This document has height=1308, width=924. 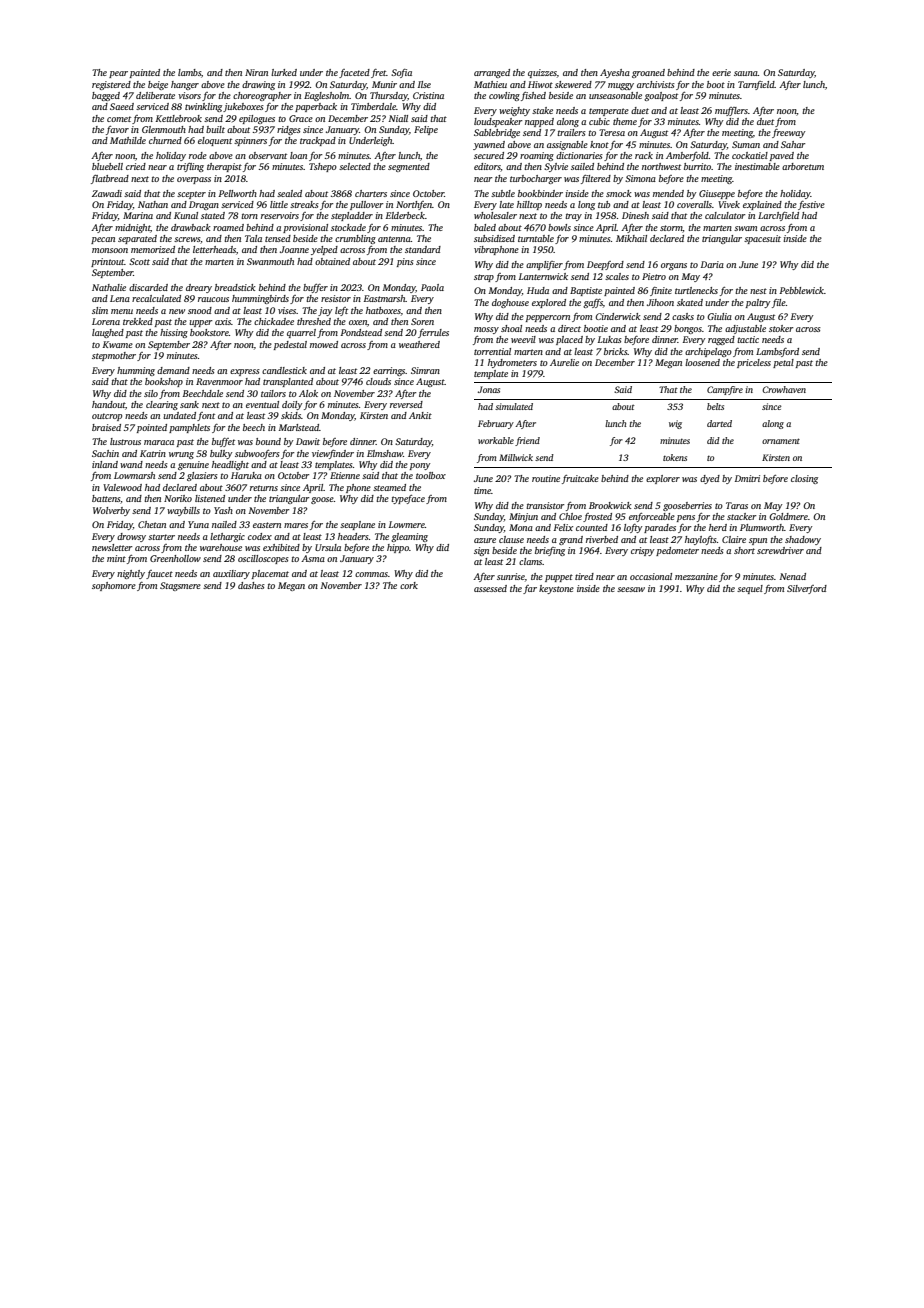 I want to click on Wolverby, so click(x=111, y=511).
